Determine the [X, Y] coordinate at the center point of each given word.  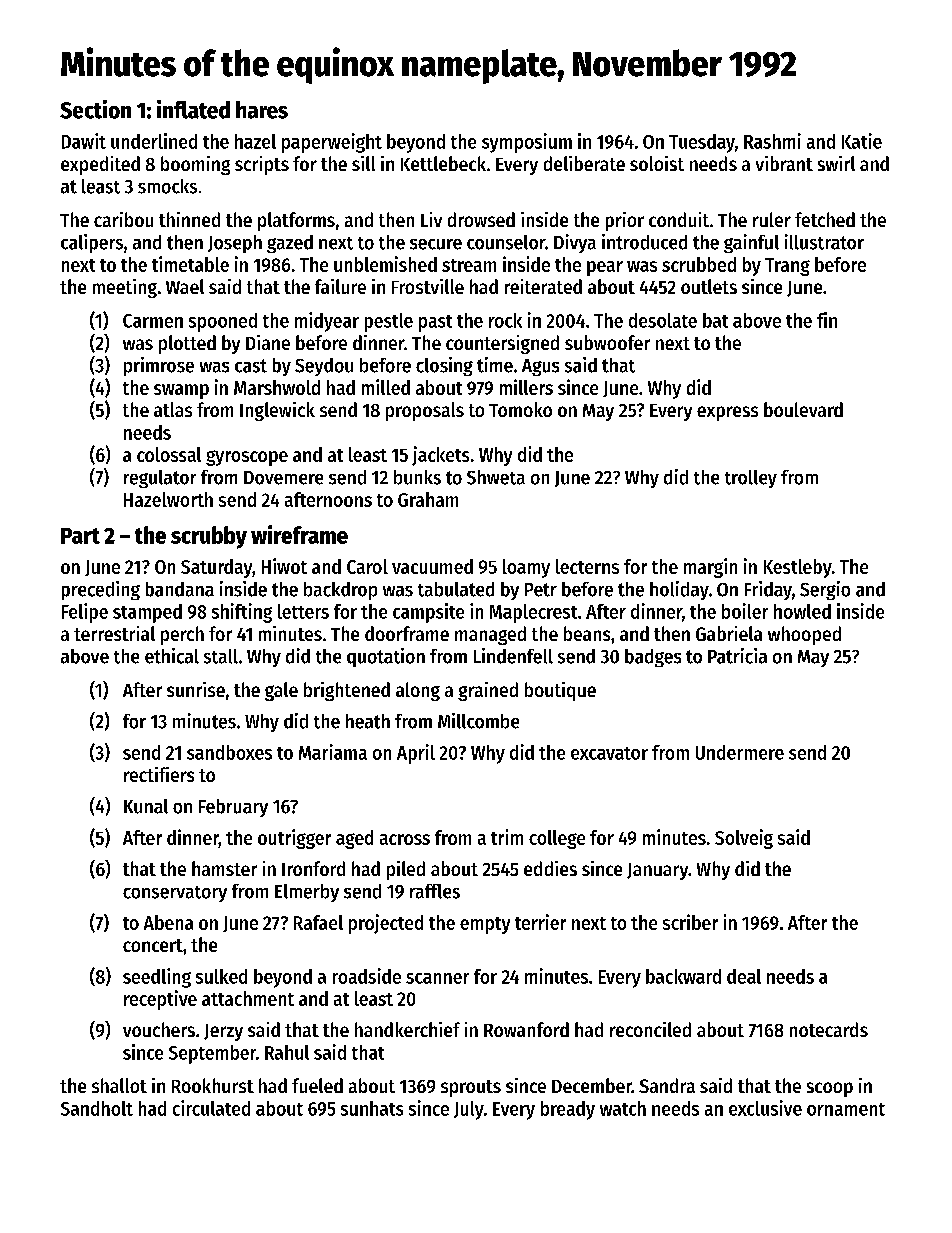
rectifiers [159, 774]
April [416, 754]
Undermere [740, 752]
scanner [437, 978]
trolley [751, 479]
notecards [829, 1029]
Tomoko [520, 409]
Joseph [235, 244]
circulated [211, 1108]
